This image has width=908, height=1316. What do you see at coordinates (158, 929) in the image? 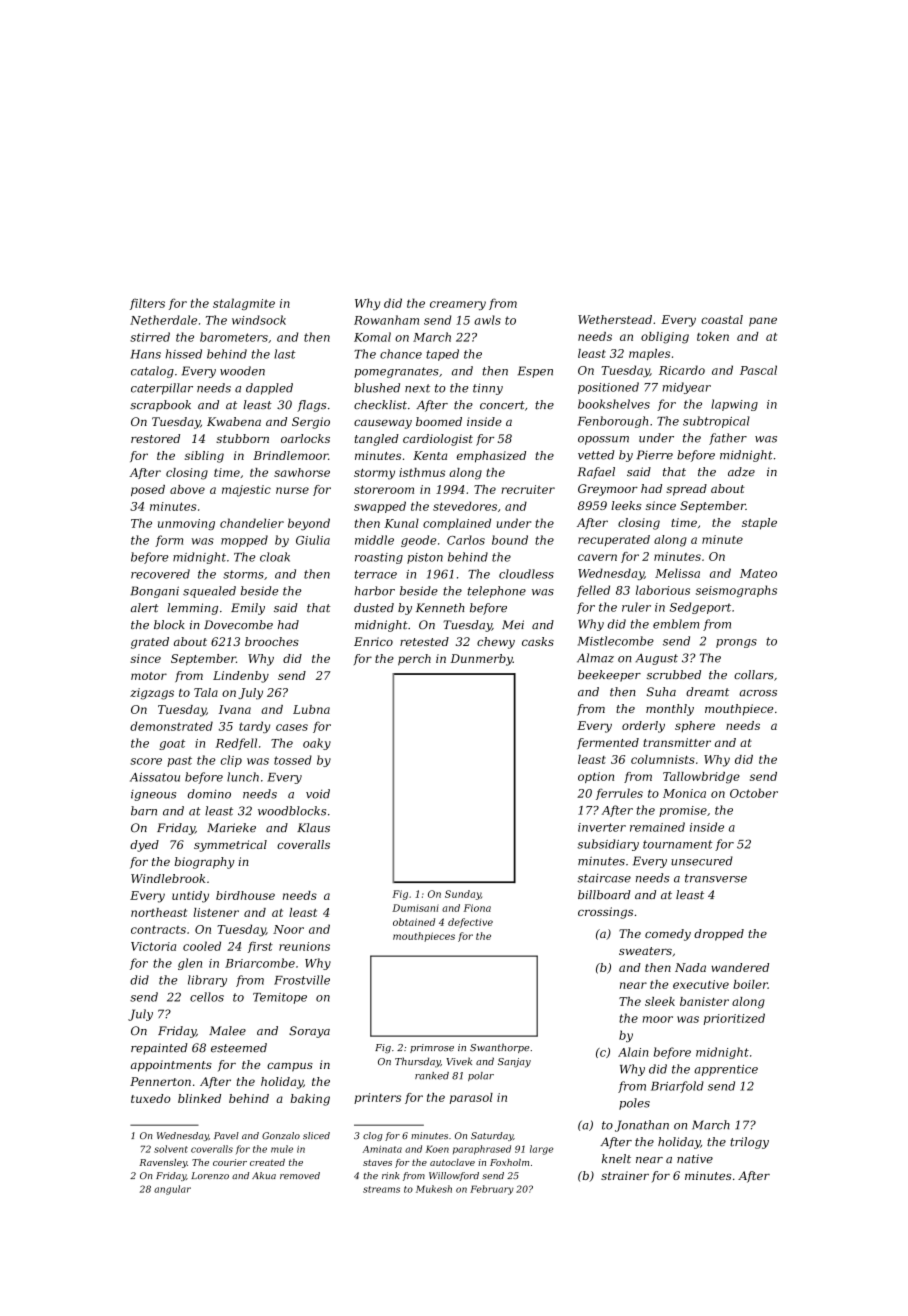
I see `contracts` at bounding box center [158, 929].
